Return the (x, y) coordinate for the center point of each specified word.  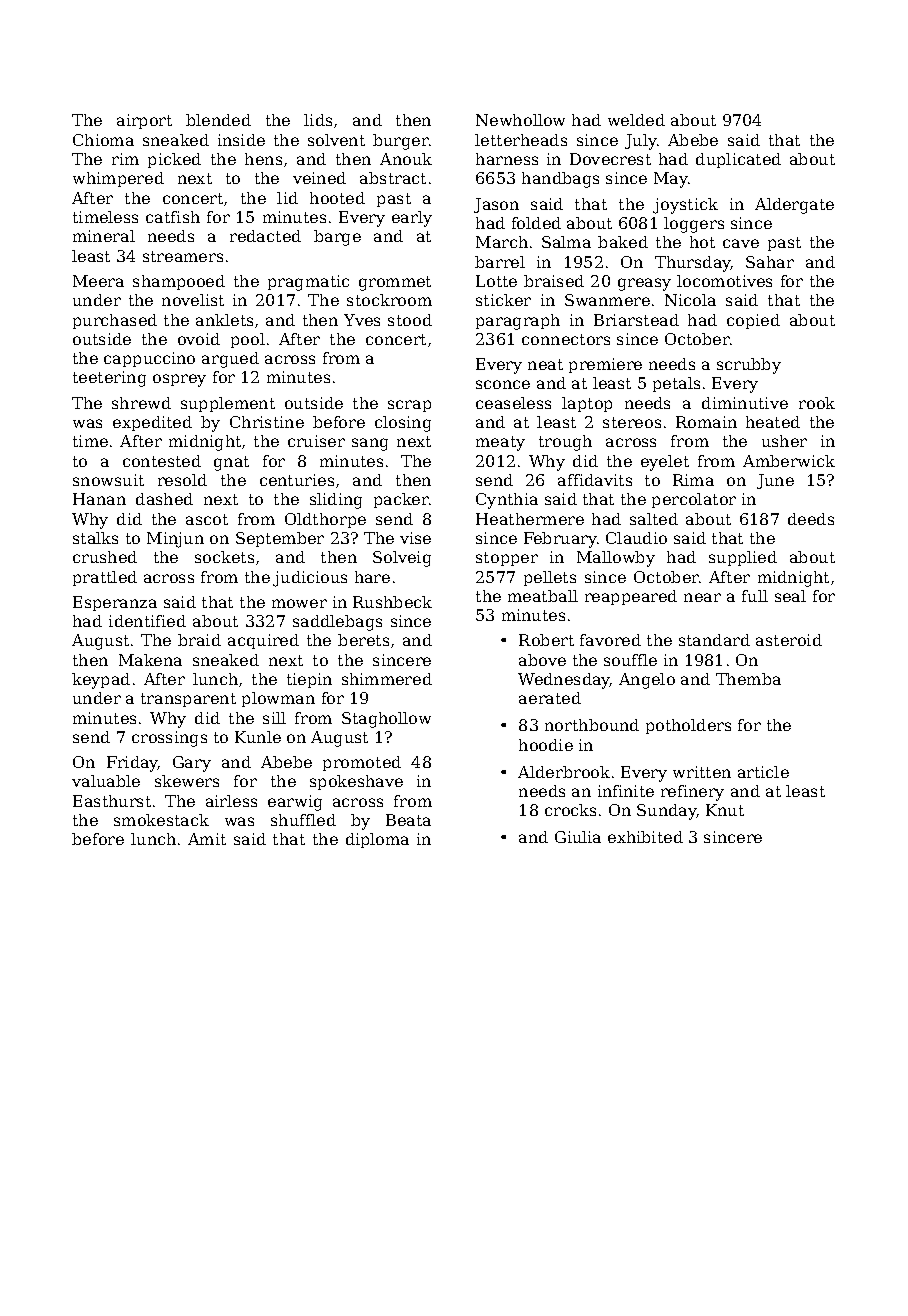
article (763, 772)
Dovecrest (610, 159)
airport (144, 121)
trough (565, 443)
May (671, 180)
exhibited (645, 837)
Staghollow (386, 720)
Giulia (578, 837)
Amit (207, 839)
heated (773, 422)
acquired (263, 641)
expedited (152, 423)
